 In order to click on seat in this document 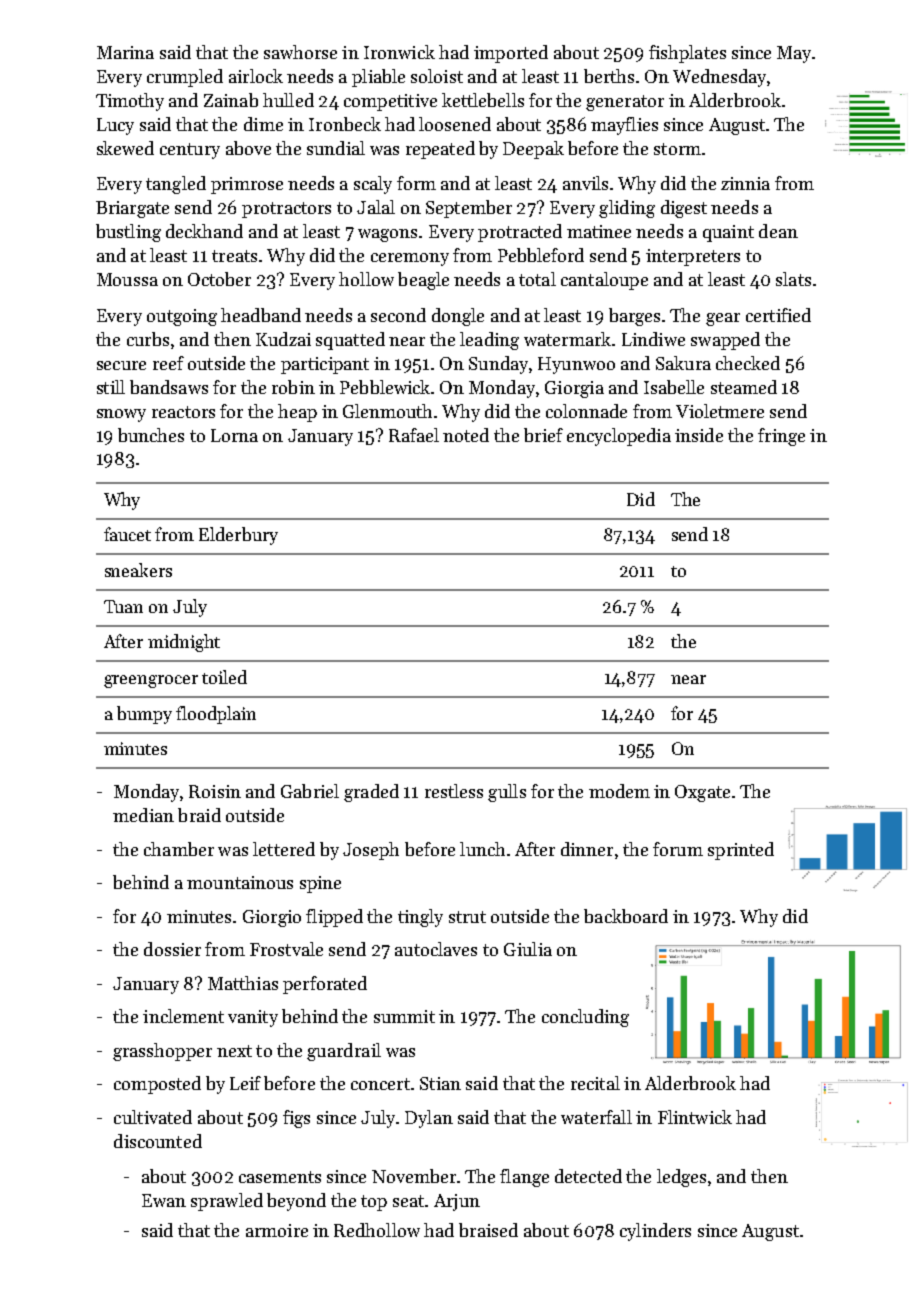, I will do `click(408, 1201)`.
